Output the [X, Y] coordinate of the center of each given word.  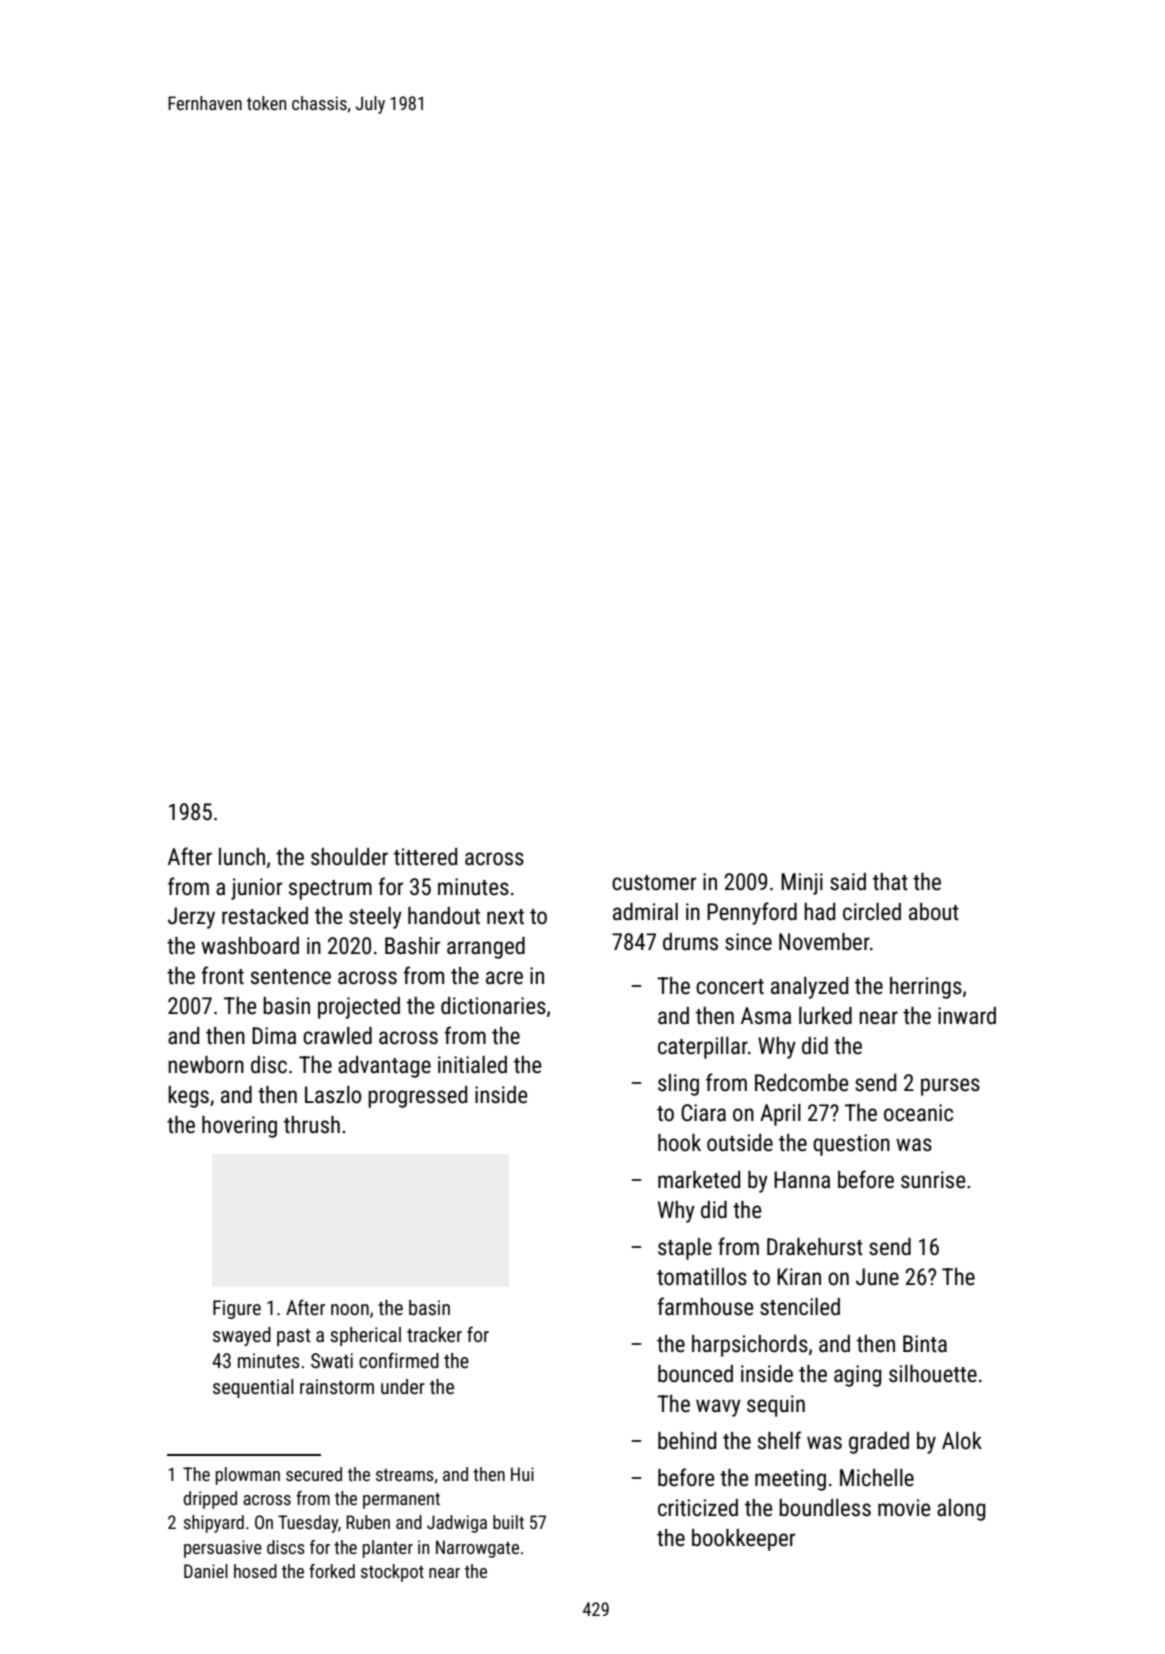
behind [687, 1441]
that [890, 882]
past [294, 1337]
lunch [242, 857]
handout [444, 916]
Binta [925, 1344]
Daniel [206, 1571]
